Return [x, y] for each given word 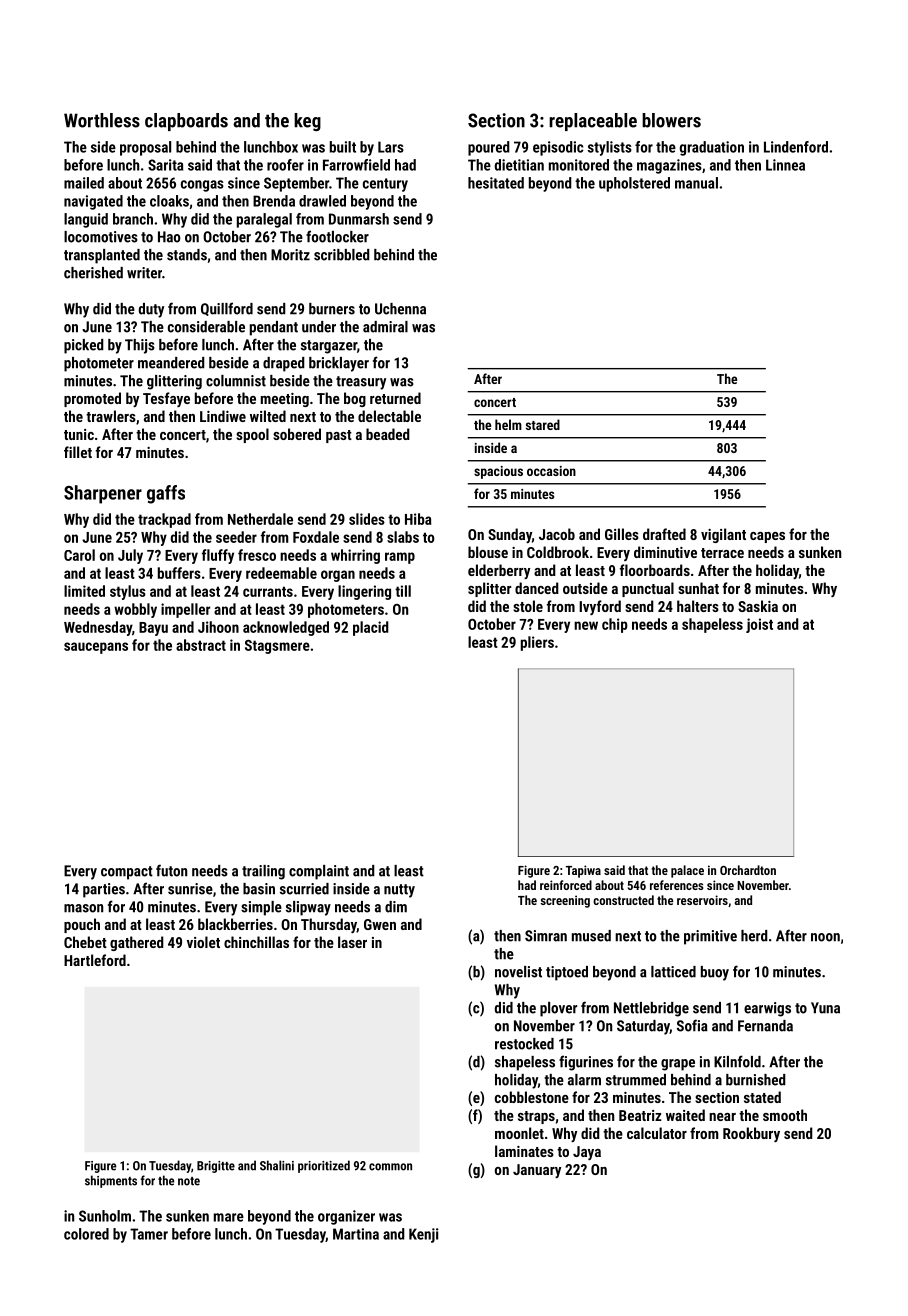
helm [508, 424]
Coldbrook [558, 552]
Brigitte [216, 1167]
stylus [128, 592]
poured [489, 148]
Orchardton [748, 870]
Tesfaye [166, 399]
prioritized [324, 1166]
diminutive [665, 552]
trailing [263, 872]
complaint [319, 872]
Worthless [102, 120]
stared [543, 424]
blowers [671, 120]
